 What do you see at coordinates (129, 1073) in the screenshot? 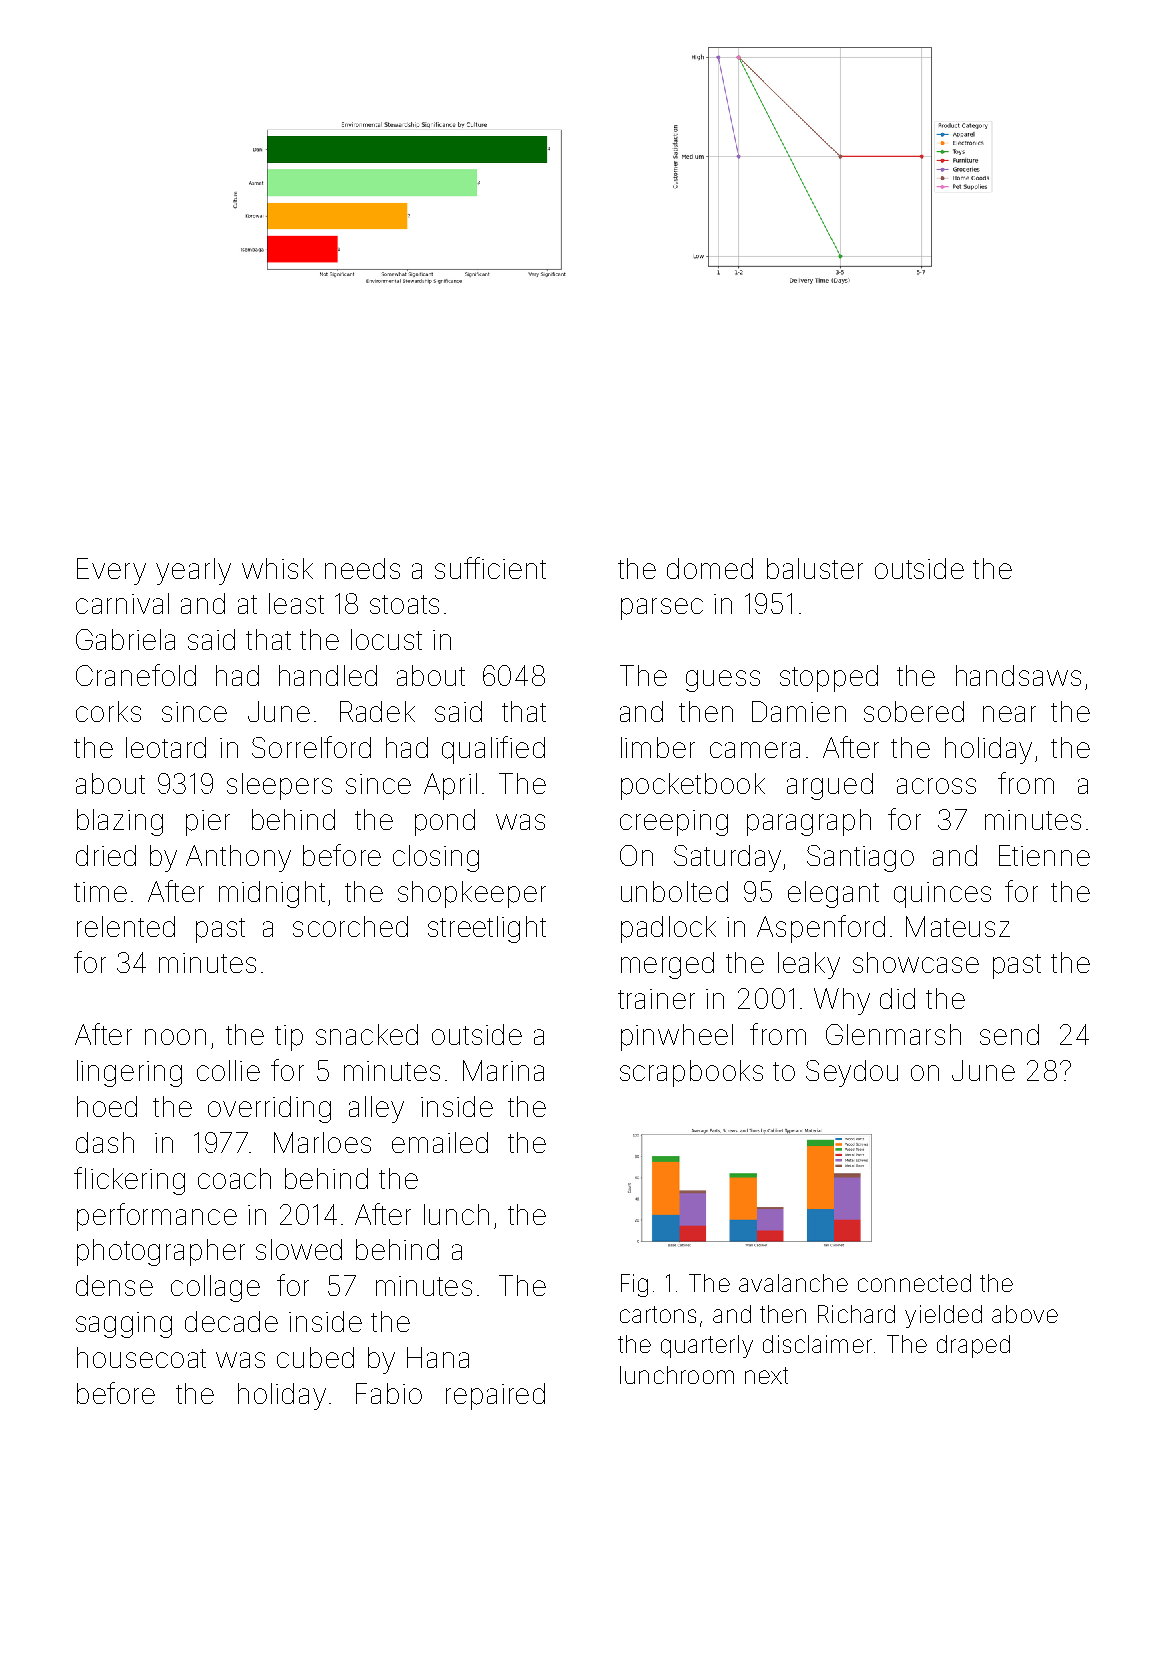
I see `lingering` at bounding box center [129, 1073].
